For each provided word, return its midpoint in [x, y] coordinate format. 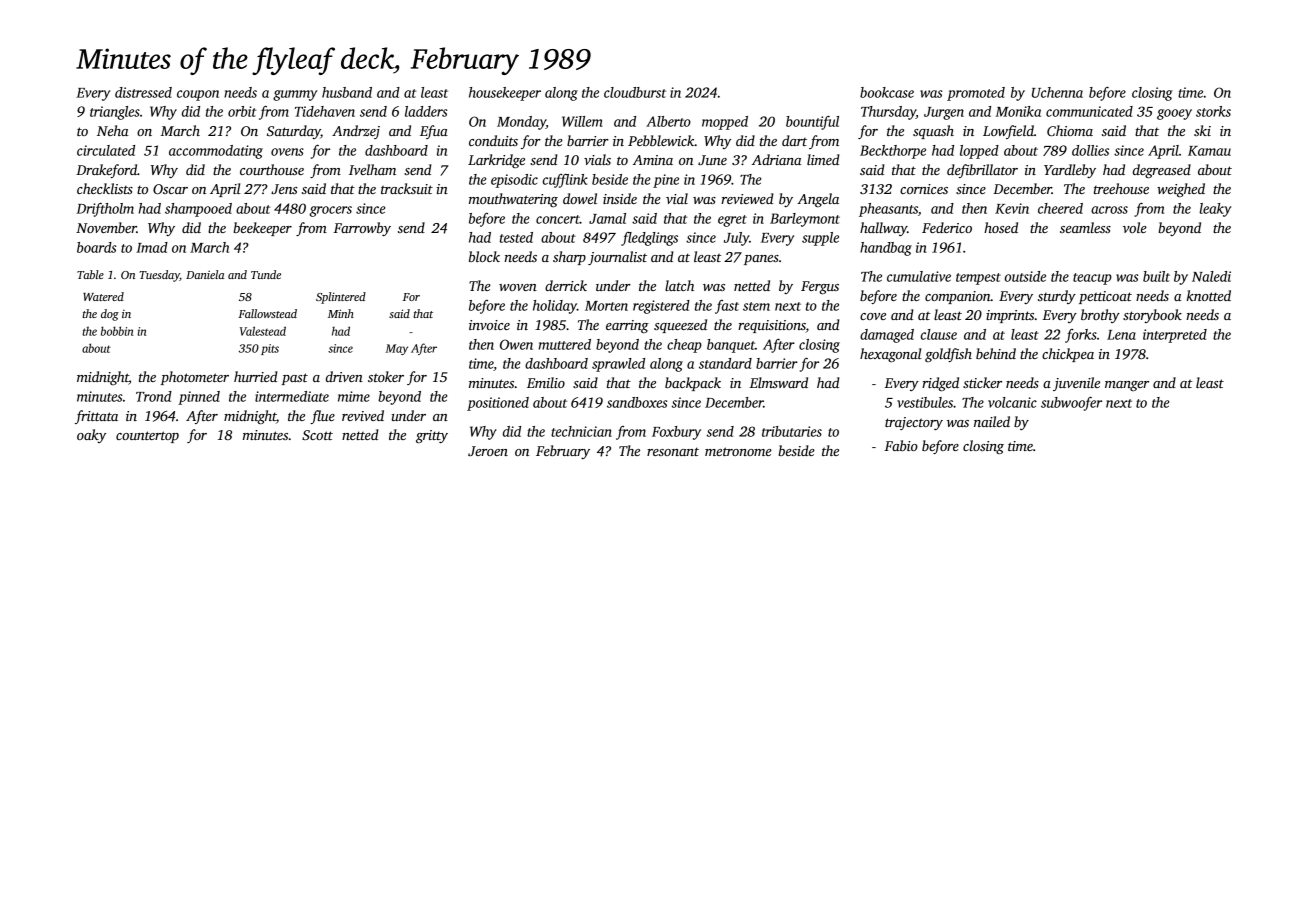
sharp [569, 258]
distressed [143, 92]
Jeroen [488, 451]
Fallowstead [267, 313]
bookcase [887, 92]
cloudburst [635, 92]
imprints [1010, 316]
